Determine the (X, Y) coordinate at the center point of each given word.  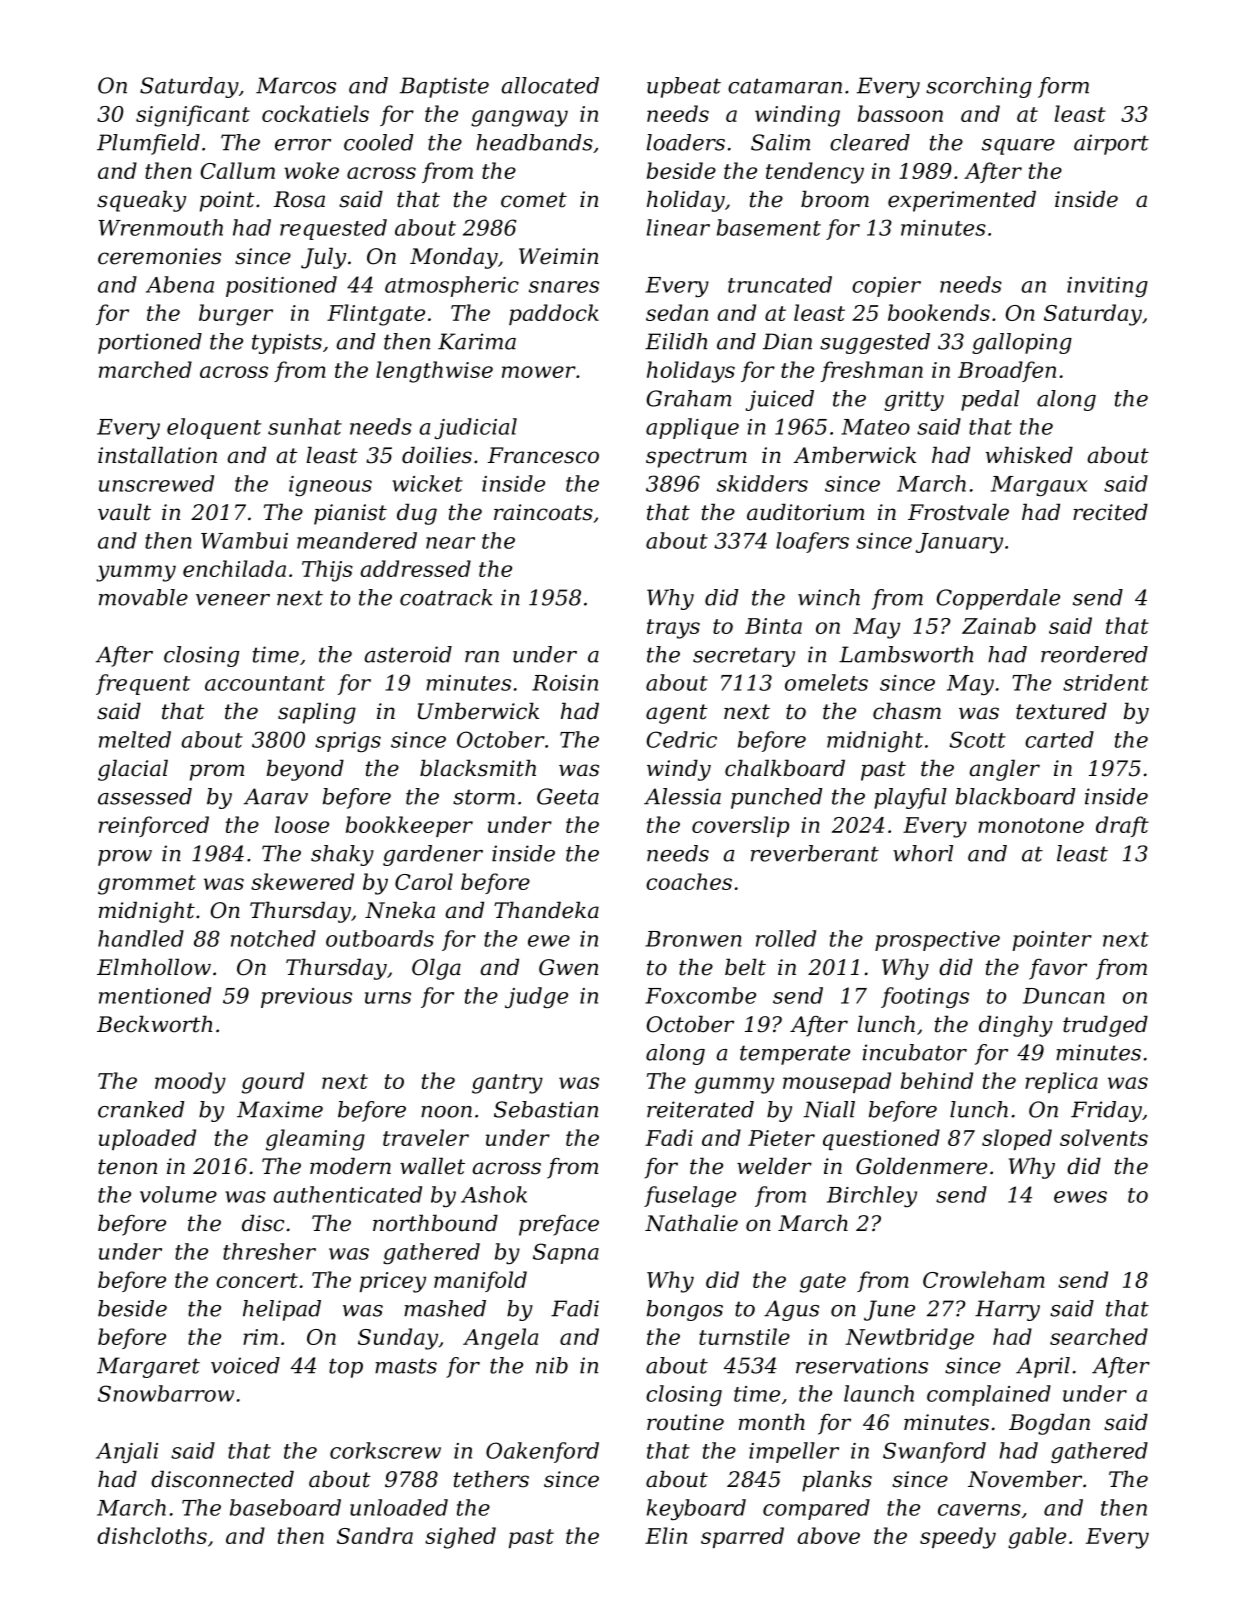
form (1063, 87)
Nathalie (691, 1223)
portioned (150, 343)
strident (1106, 682)
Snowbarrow (166, 1393)
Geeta (568, 796)
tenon (127, 1167)
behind (937, 1080)
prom (217, 772)
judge (536, 997)
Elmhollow (154, 967)
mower (539, 372)
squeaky (141, 201)
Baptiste (444, 87)
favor (1058, 969)
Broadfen (1007, 371)
